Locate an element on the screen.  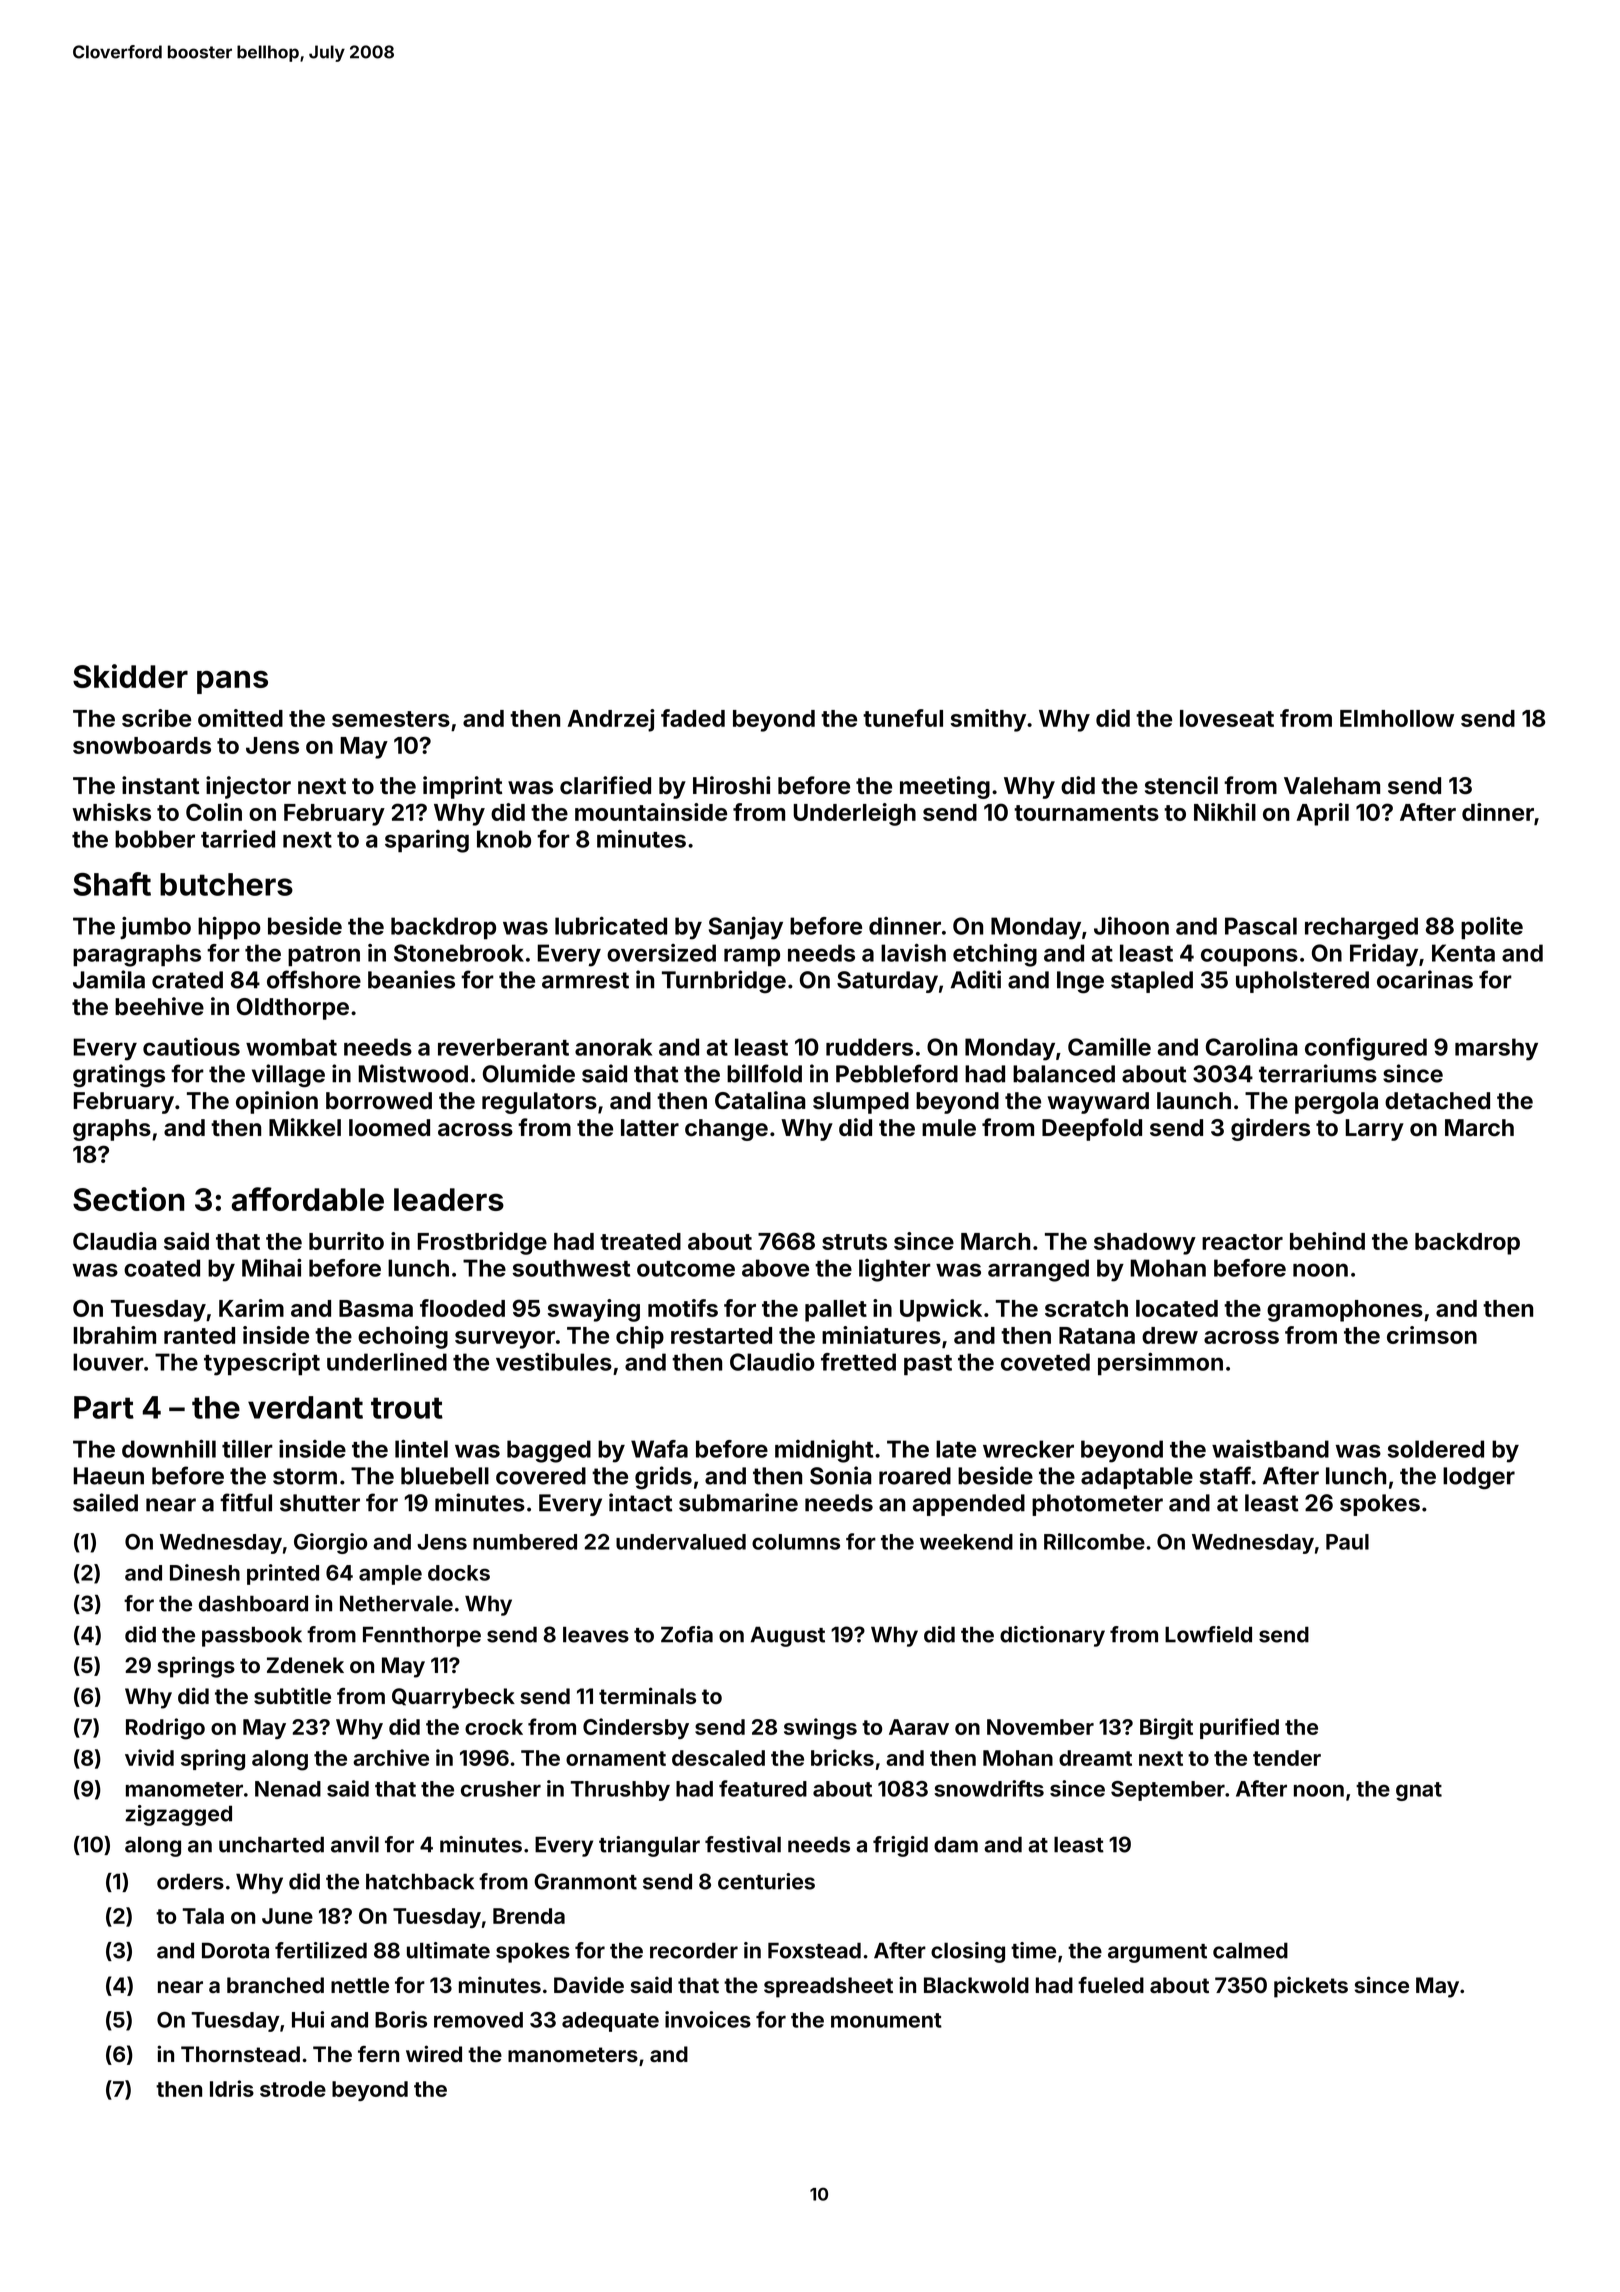
recharged is located at coordinates (1361, 928).
